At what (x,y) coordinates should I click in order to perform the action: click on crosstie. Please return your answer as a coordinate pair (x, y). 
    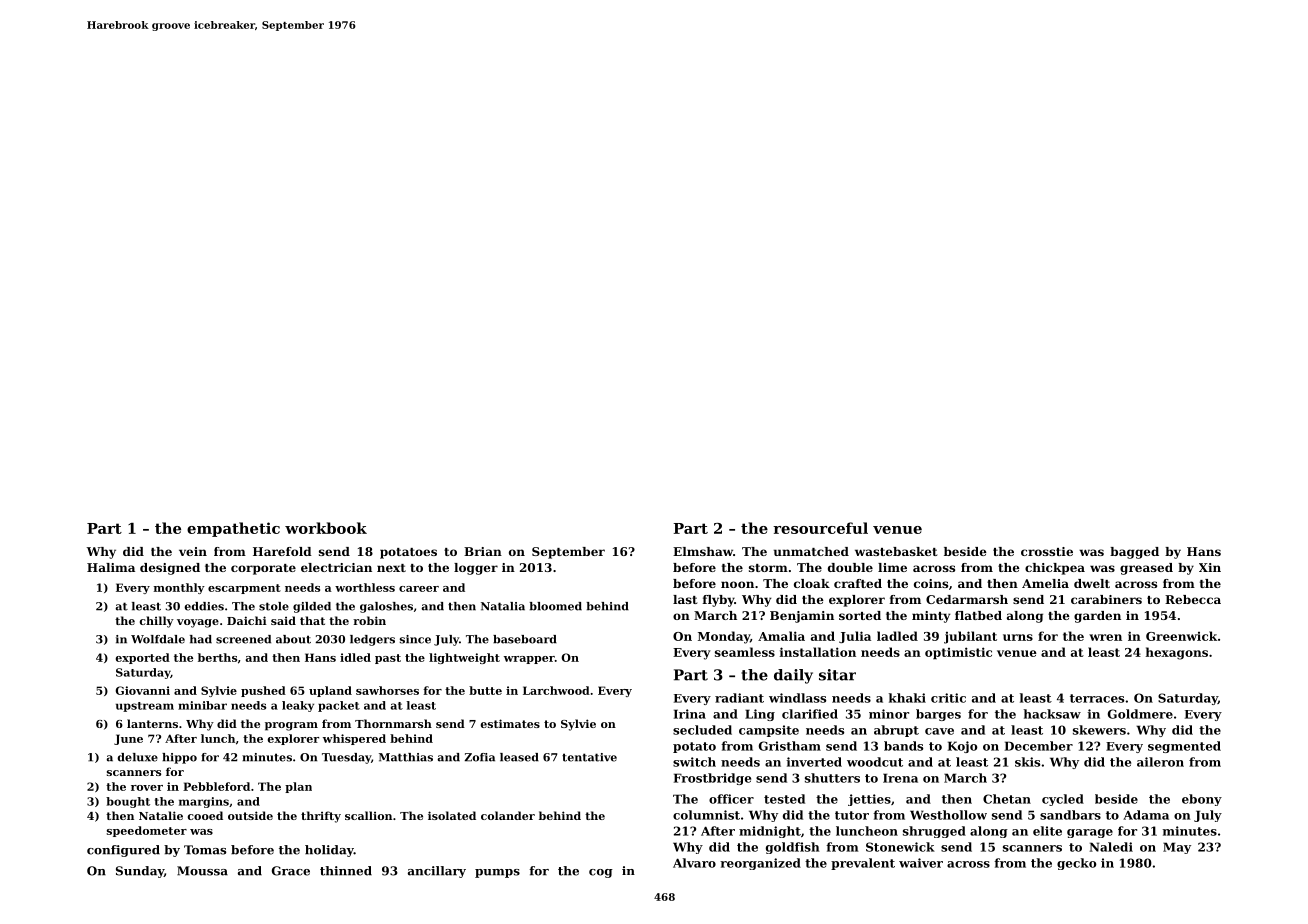
    Looking at the image, I should click on (1047, 551).
